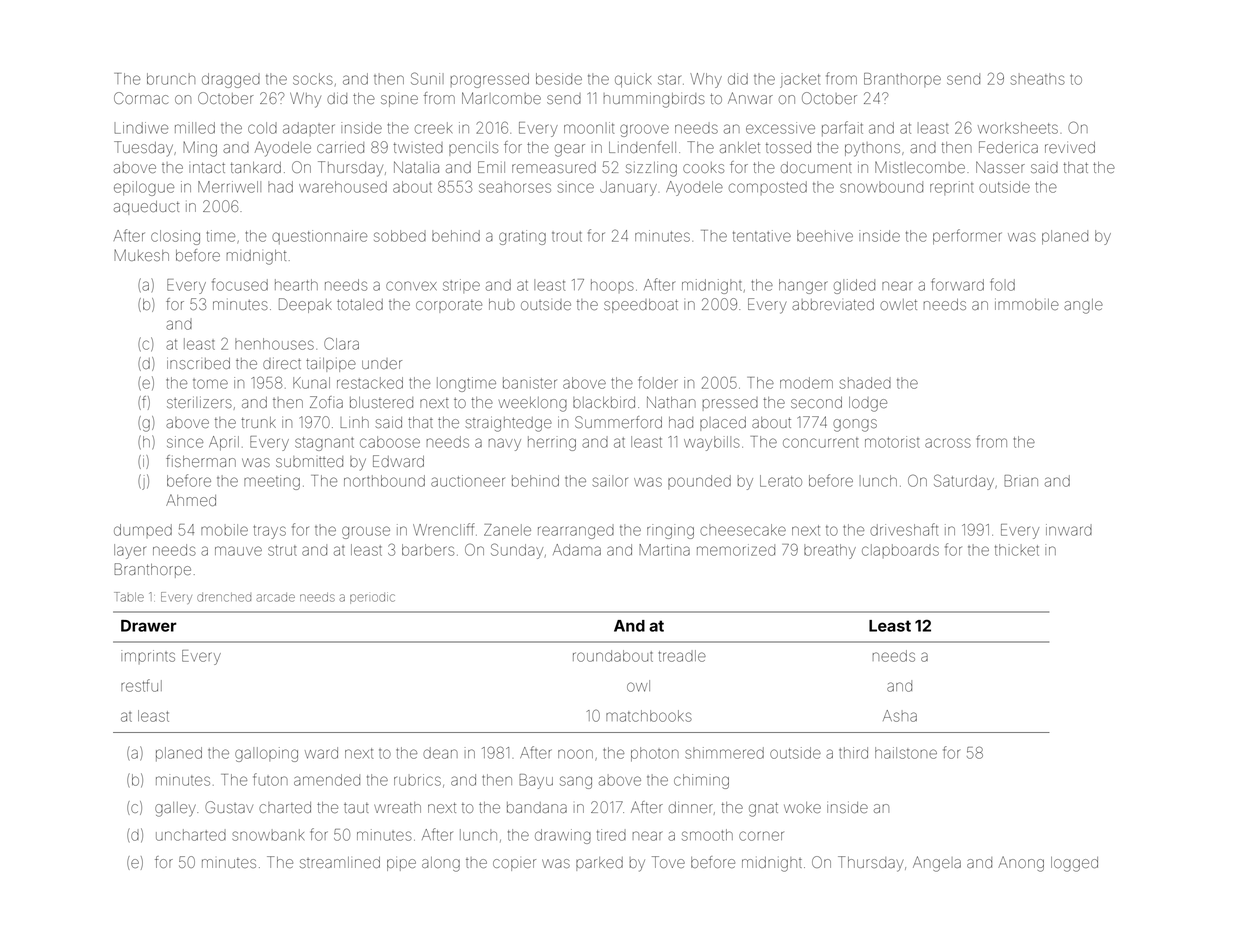  I want to click on Sunil, so click(427, 78).
